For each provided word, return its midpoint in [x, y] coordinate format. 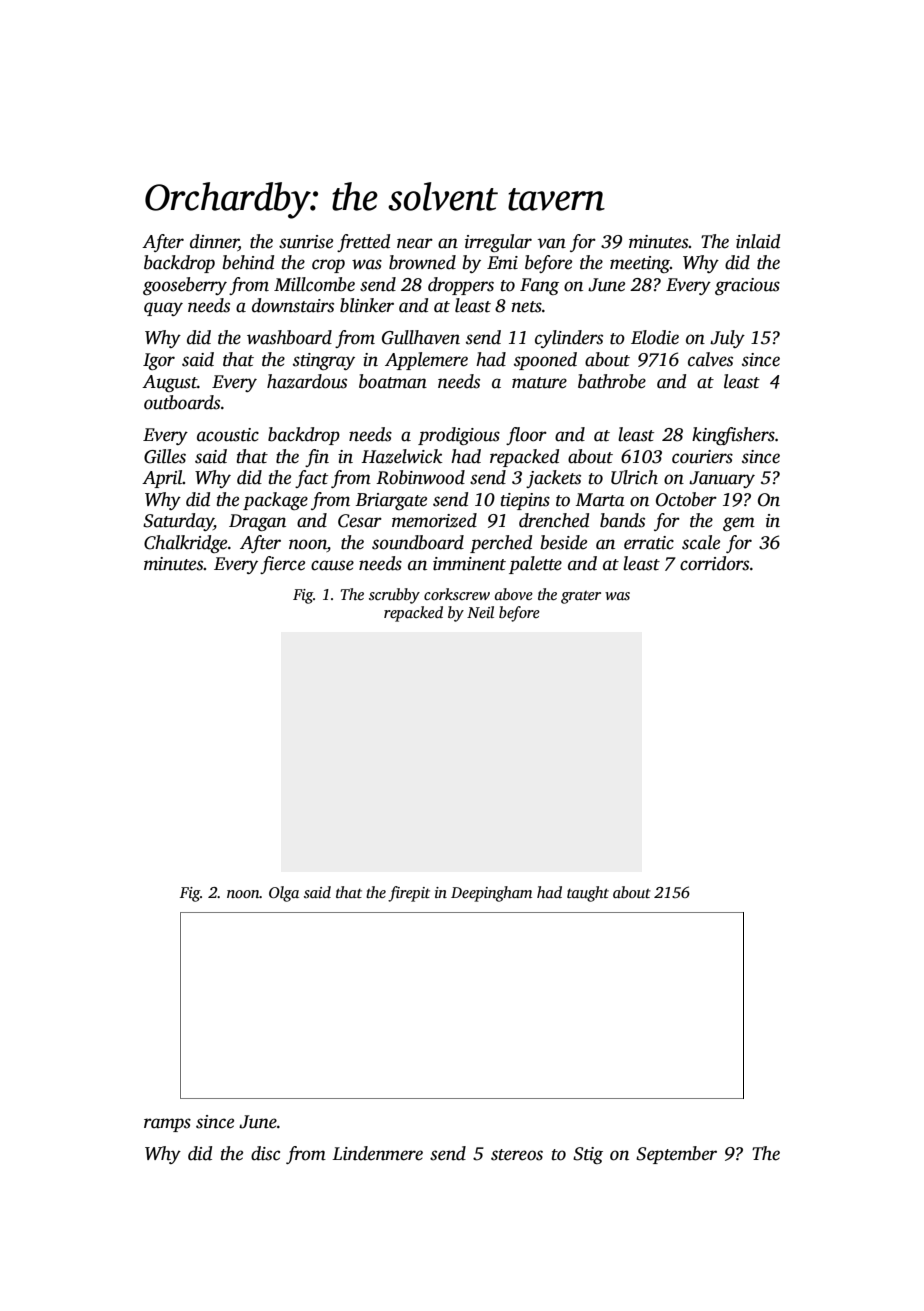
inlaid [758, 241]
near [415, 243]
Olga [284, 894]
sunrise [306, 242]
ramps [167, 1125]
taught [588, 894]
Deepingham [491, 894]
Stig [588, 1155]
